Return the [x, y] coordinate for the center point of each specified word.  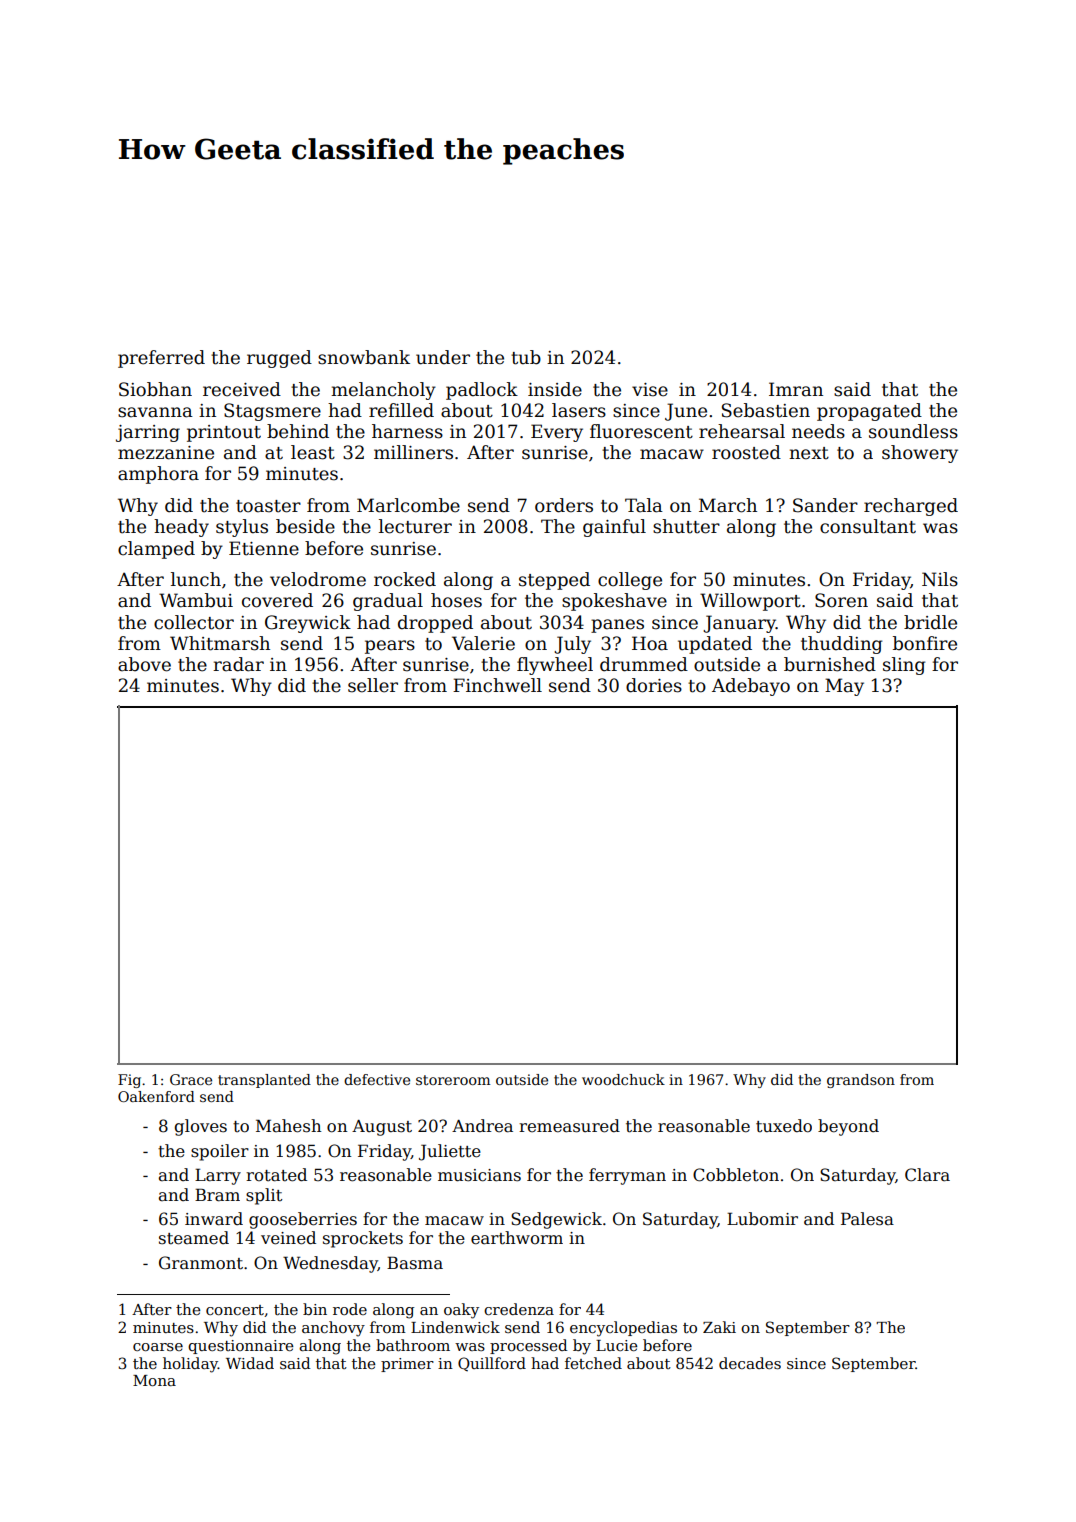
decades [750, 1363]
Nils [940, 579]
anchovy [333, 1329]
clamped [156, 550]
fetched [593, 1363]
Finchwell [497, 685]
